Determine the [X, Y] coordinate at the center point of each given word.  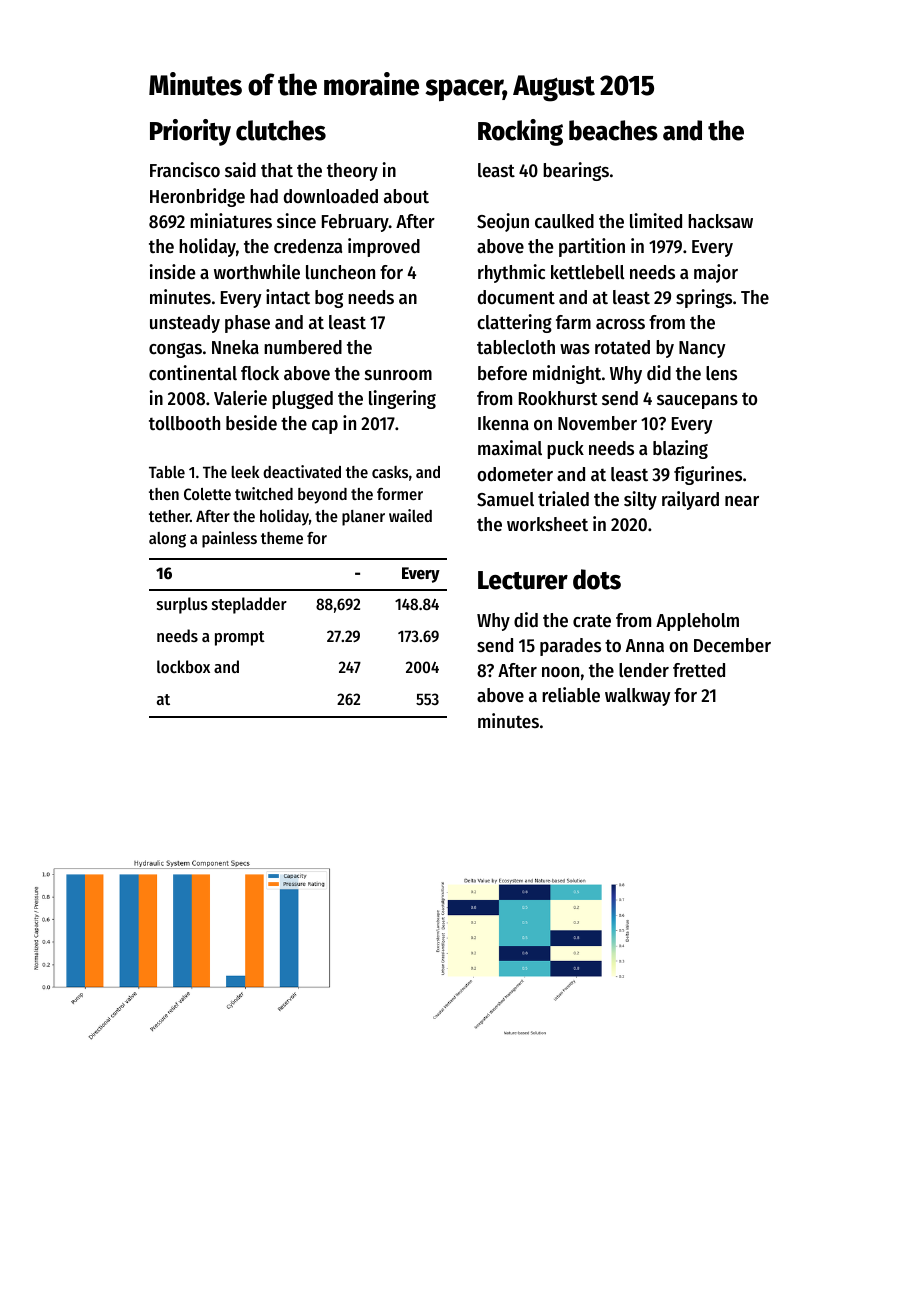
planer [363, 518]
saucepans [697, 402]
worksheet [547, 524]
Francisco [185, 170]
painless [229, 539]
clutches [281, 130]
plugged [302, 400]
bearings [576, 171]
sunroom [398, 375]
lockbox [183, 666]
